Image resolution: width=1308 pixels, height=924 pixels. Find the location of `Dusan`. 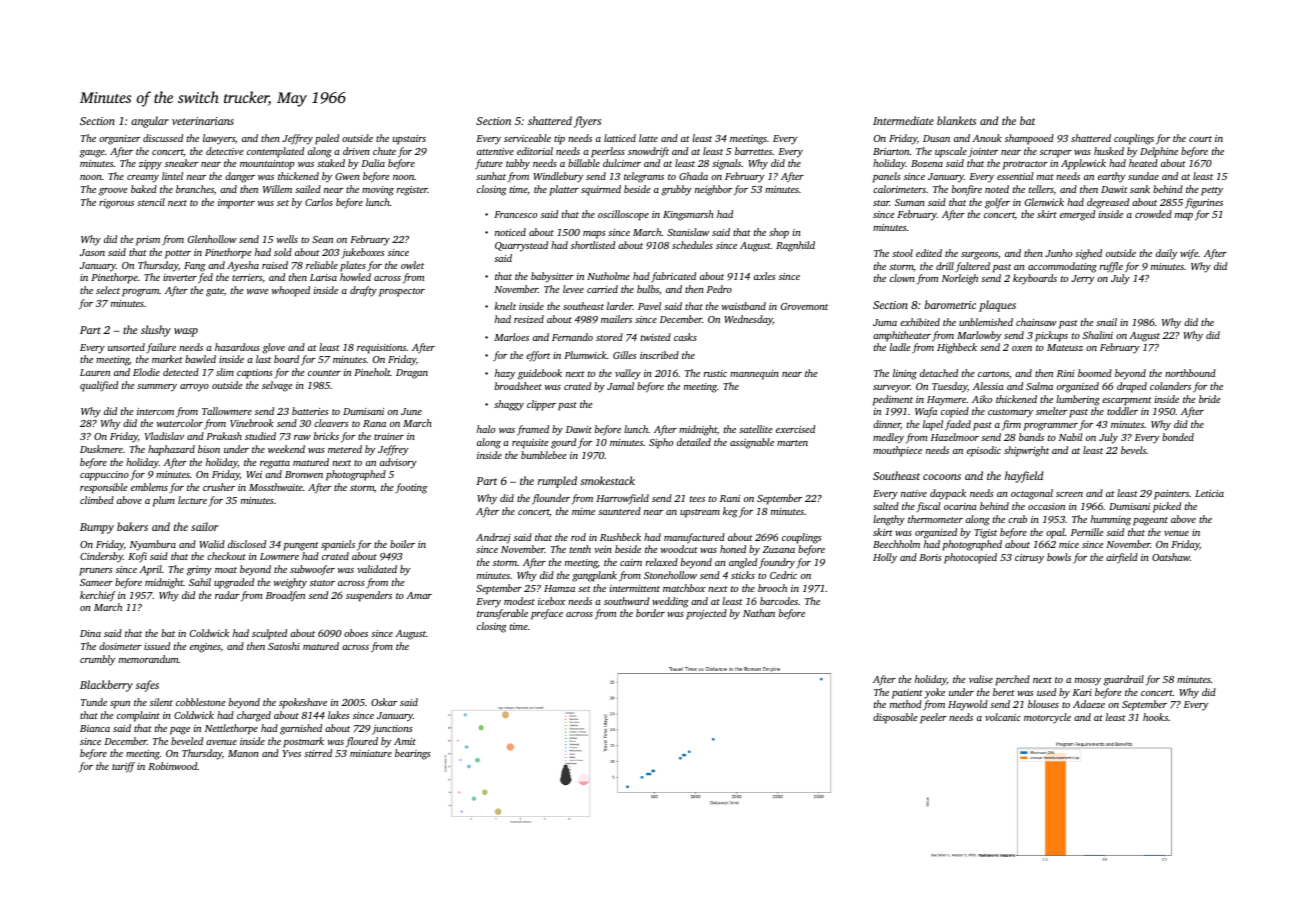

Dusan is located at coordinates (936, 138).
